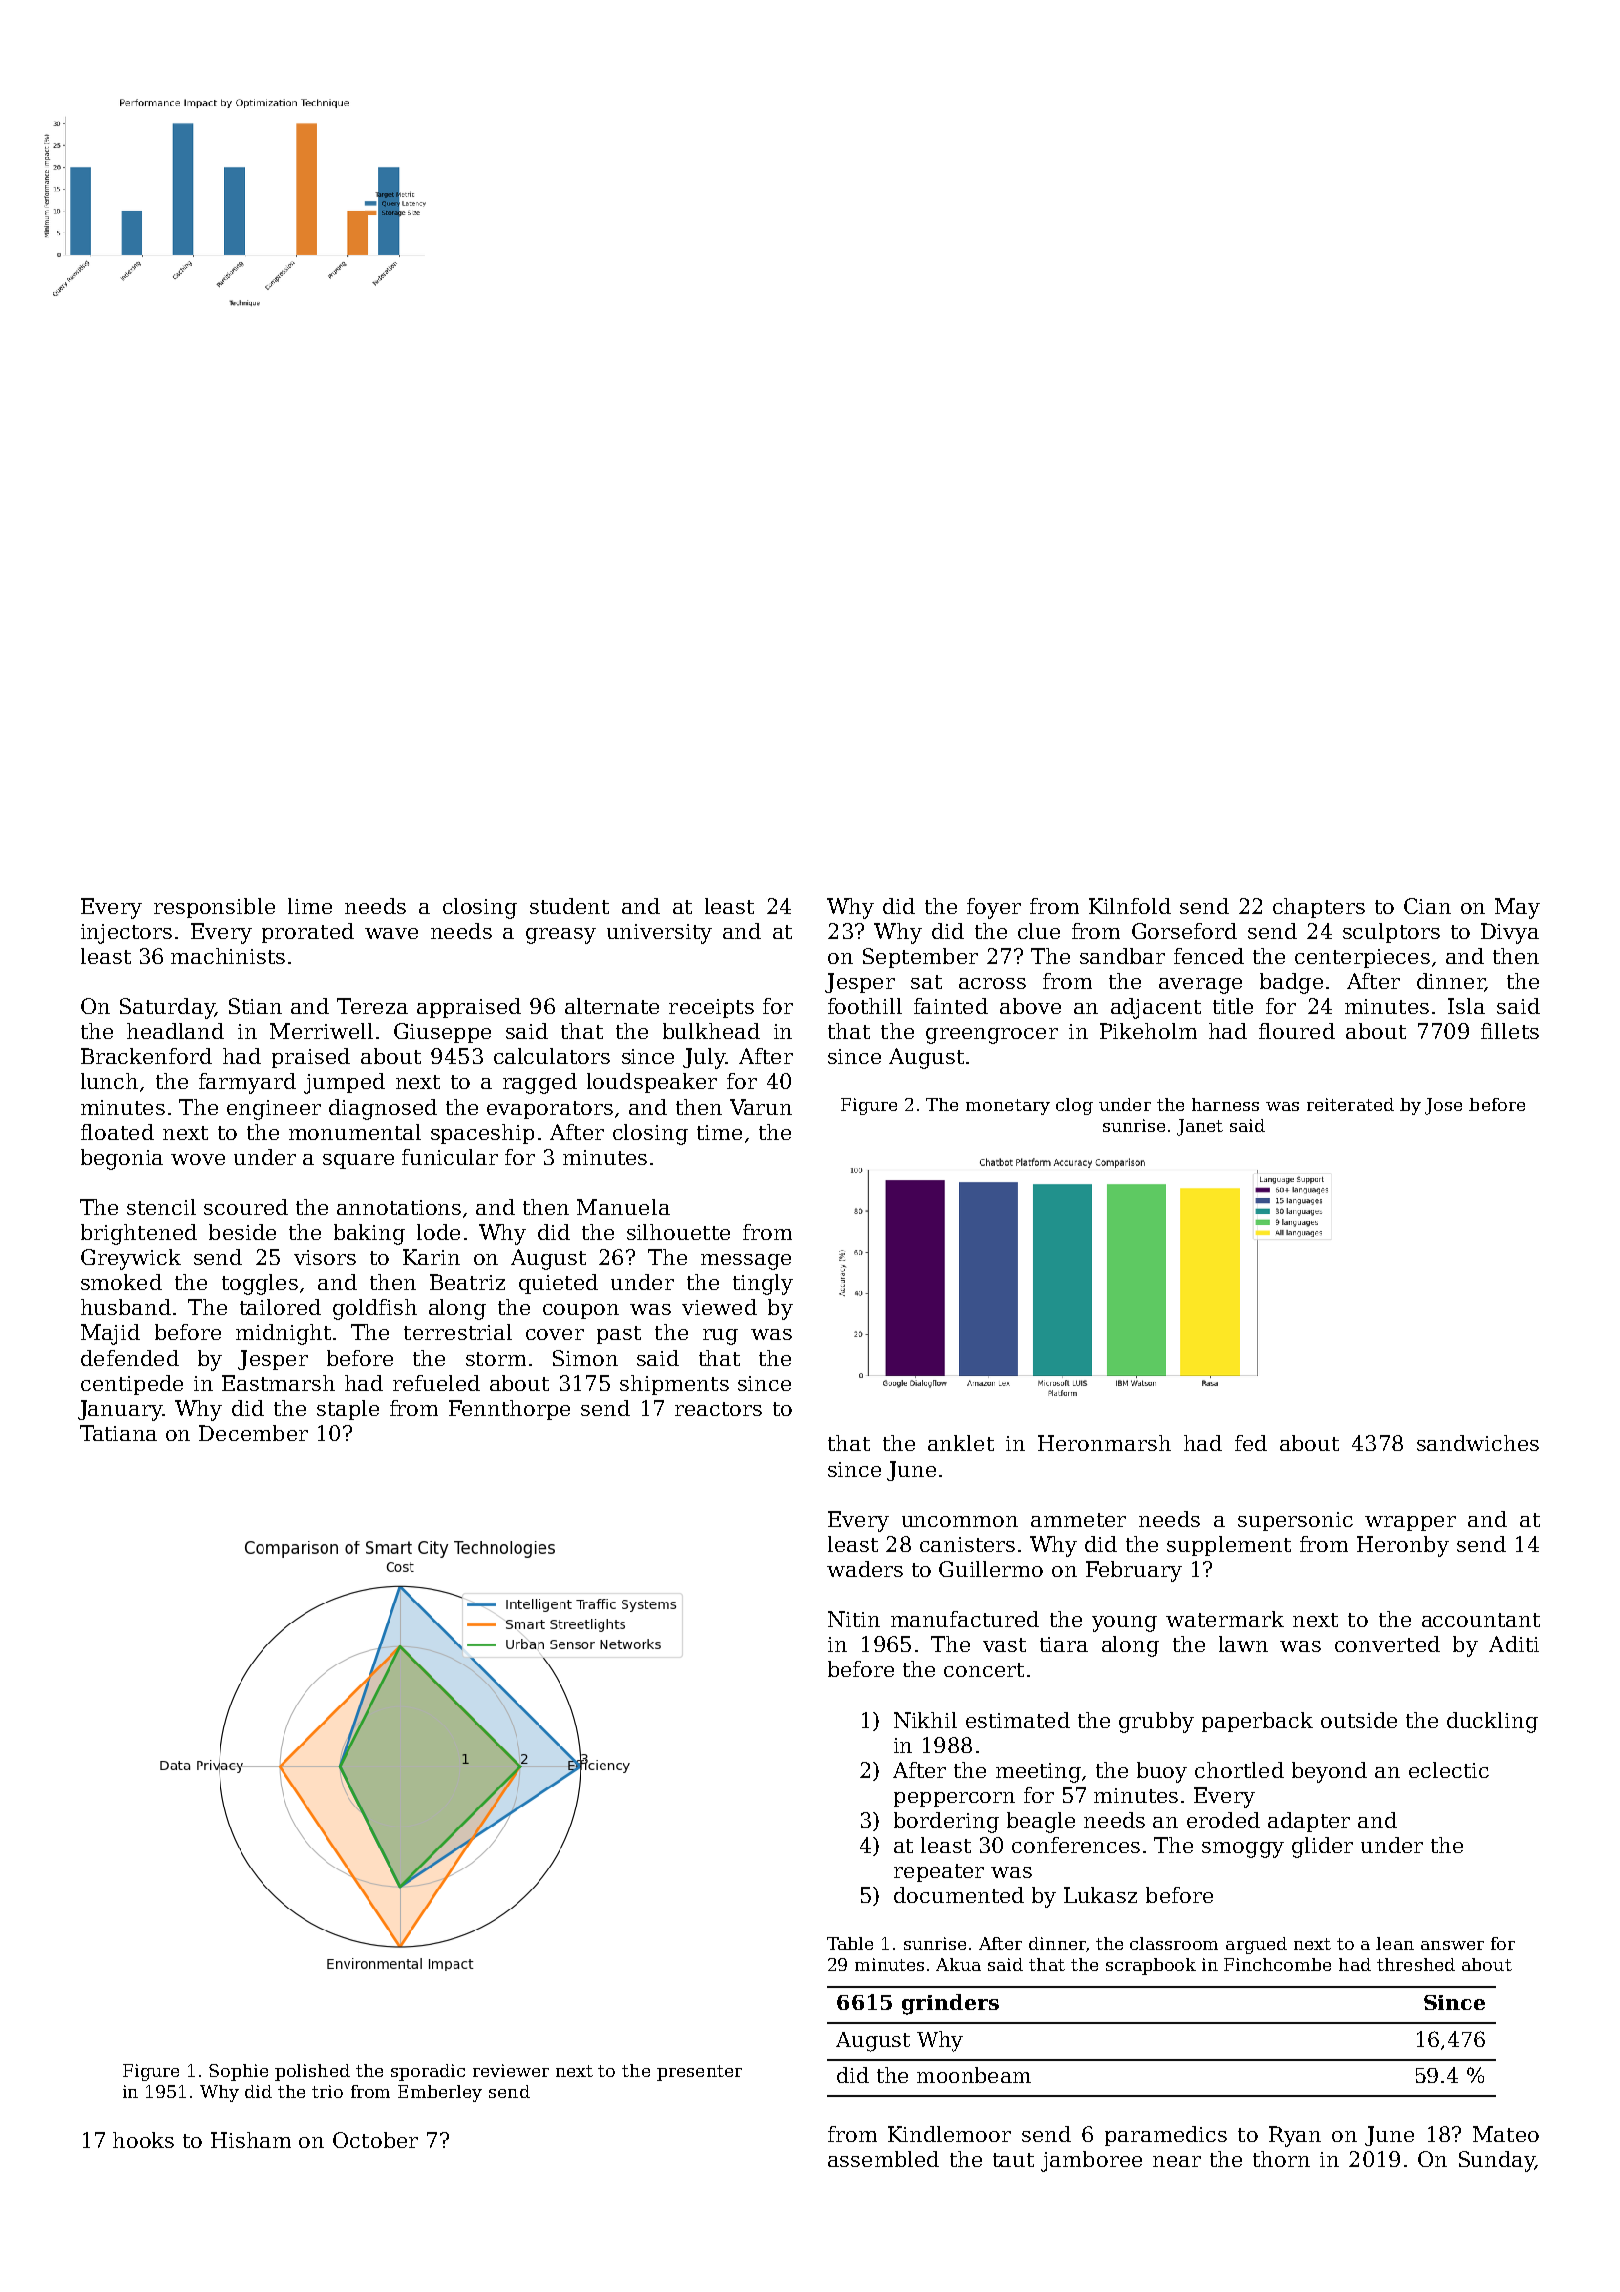 This image has height=2292, width=1620. I want to click on Tatiana, so click(118, 1433).
